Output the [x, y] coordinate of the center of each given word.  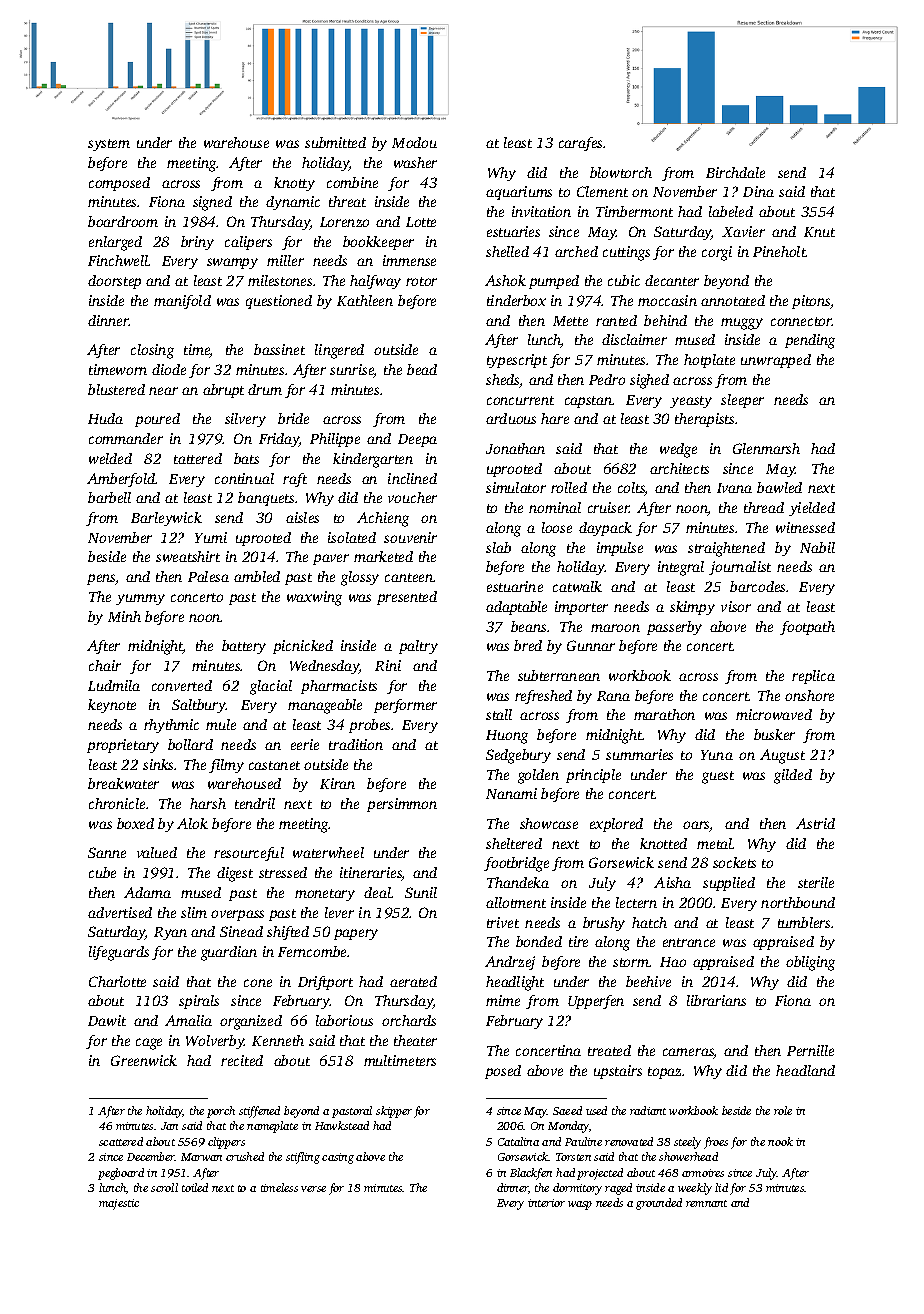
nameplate [272, 1127]
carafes [581, 144]
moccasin [667, 300]
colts [631, 489]
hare [555, 418]
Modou [414, 142]
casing [338, 1158]
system [109, 145]
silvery [245, 420]
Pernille [810, 1050]
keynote [112, 706]
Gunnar [591, 645]
